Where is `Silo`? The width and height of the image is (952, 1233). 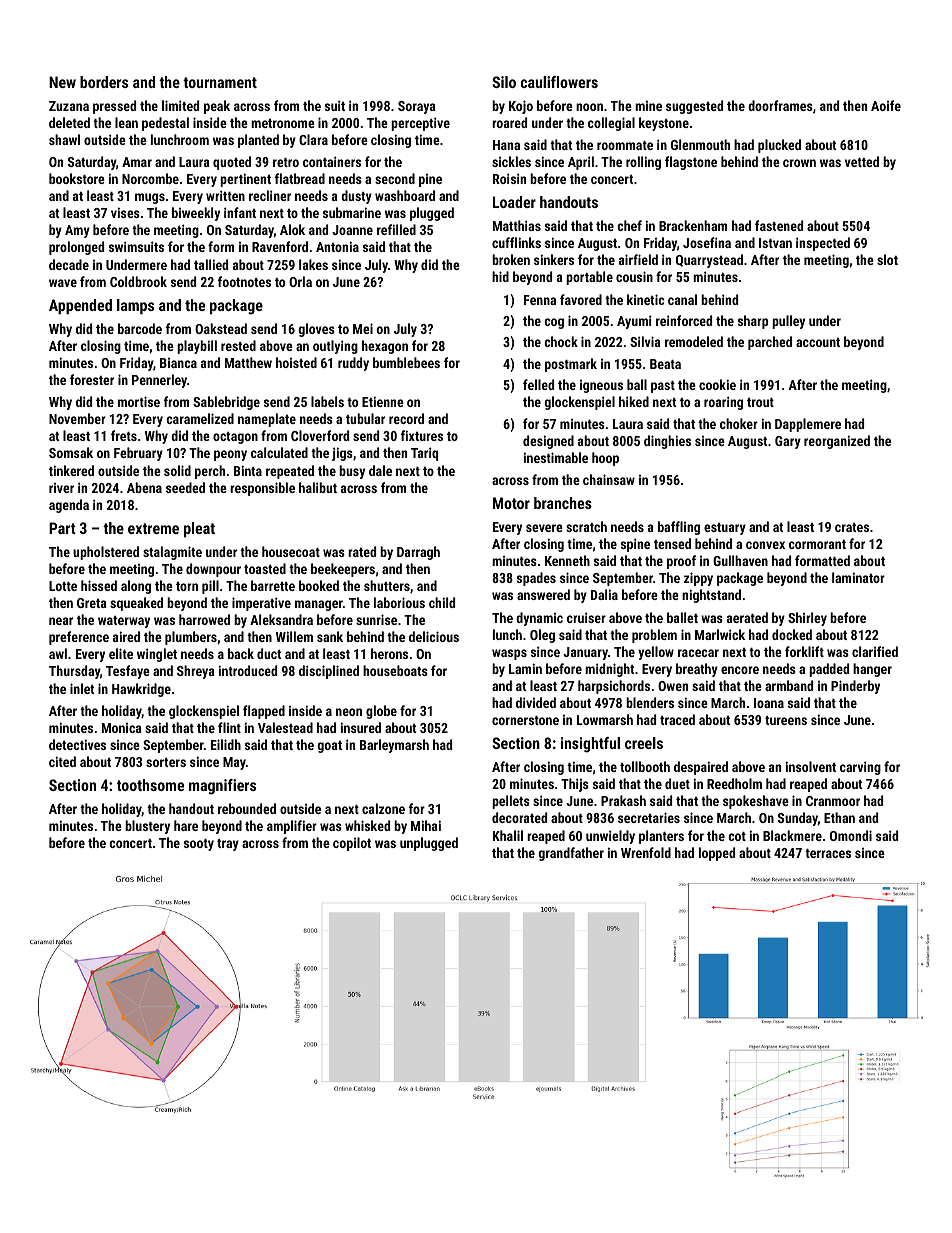 Silo is located at coordinates (504, 82).
